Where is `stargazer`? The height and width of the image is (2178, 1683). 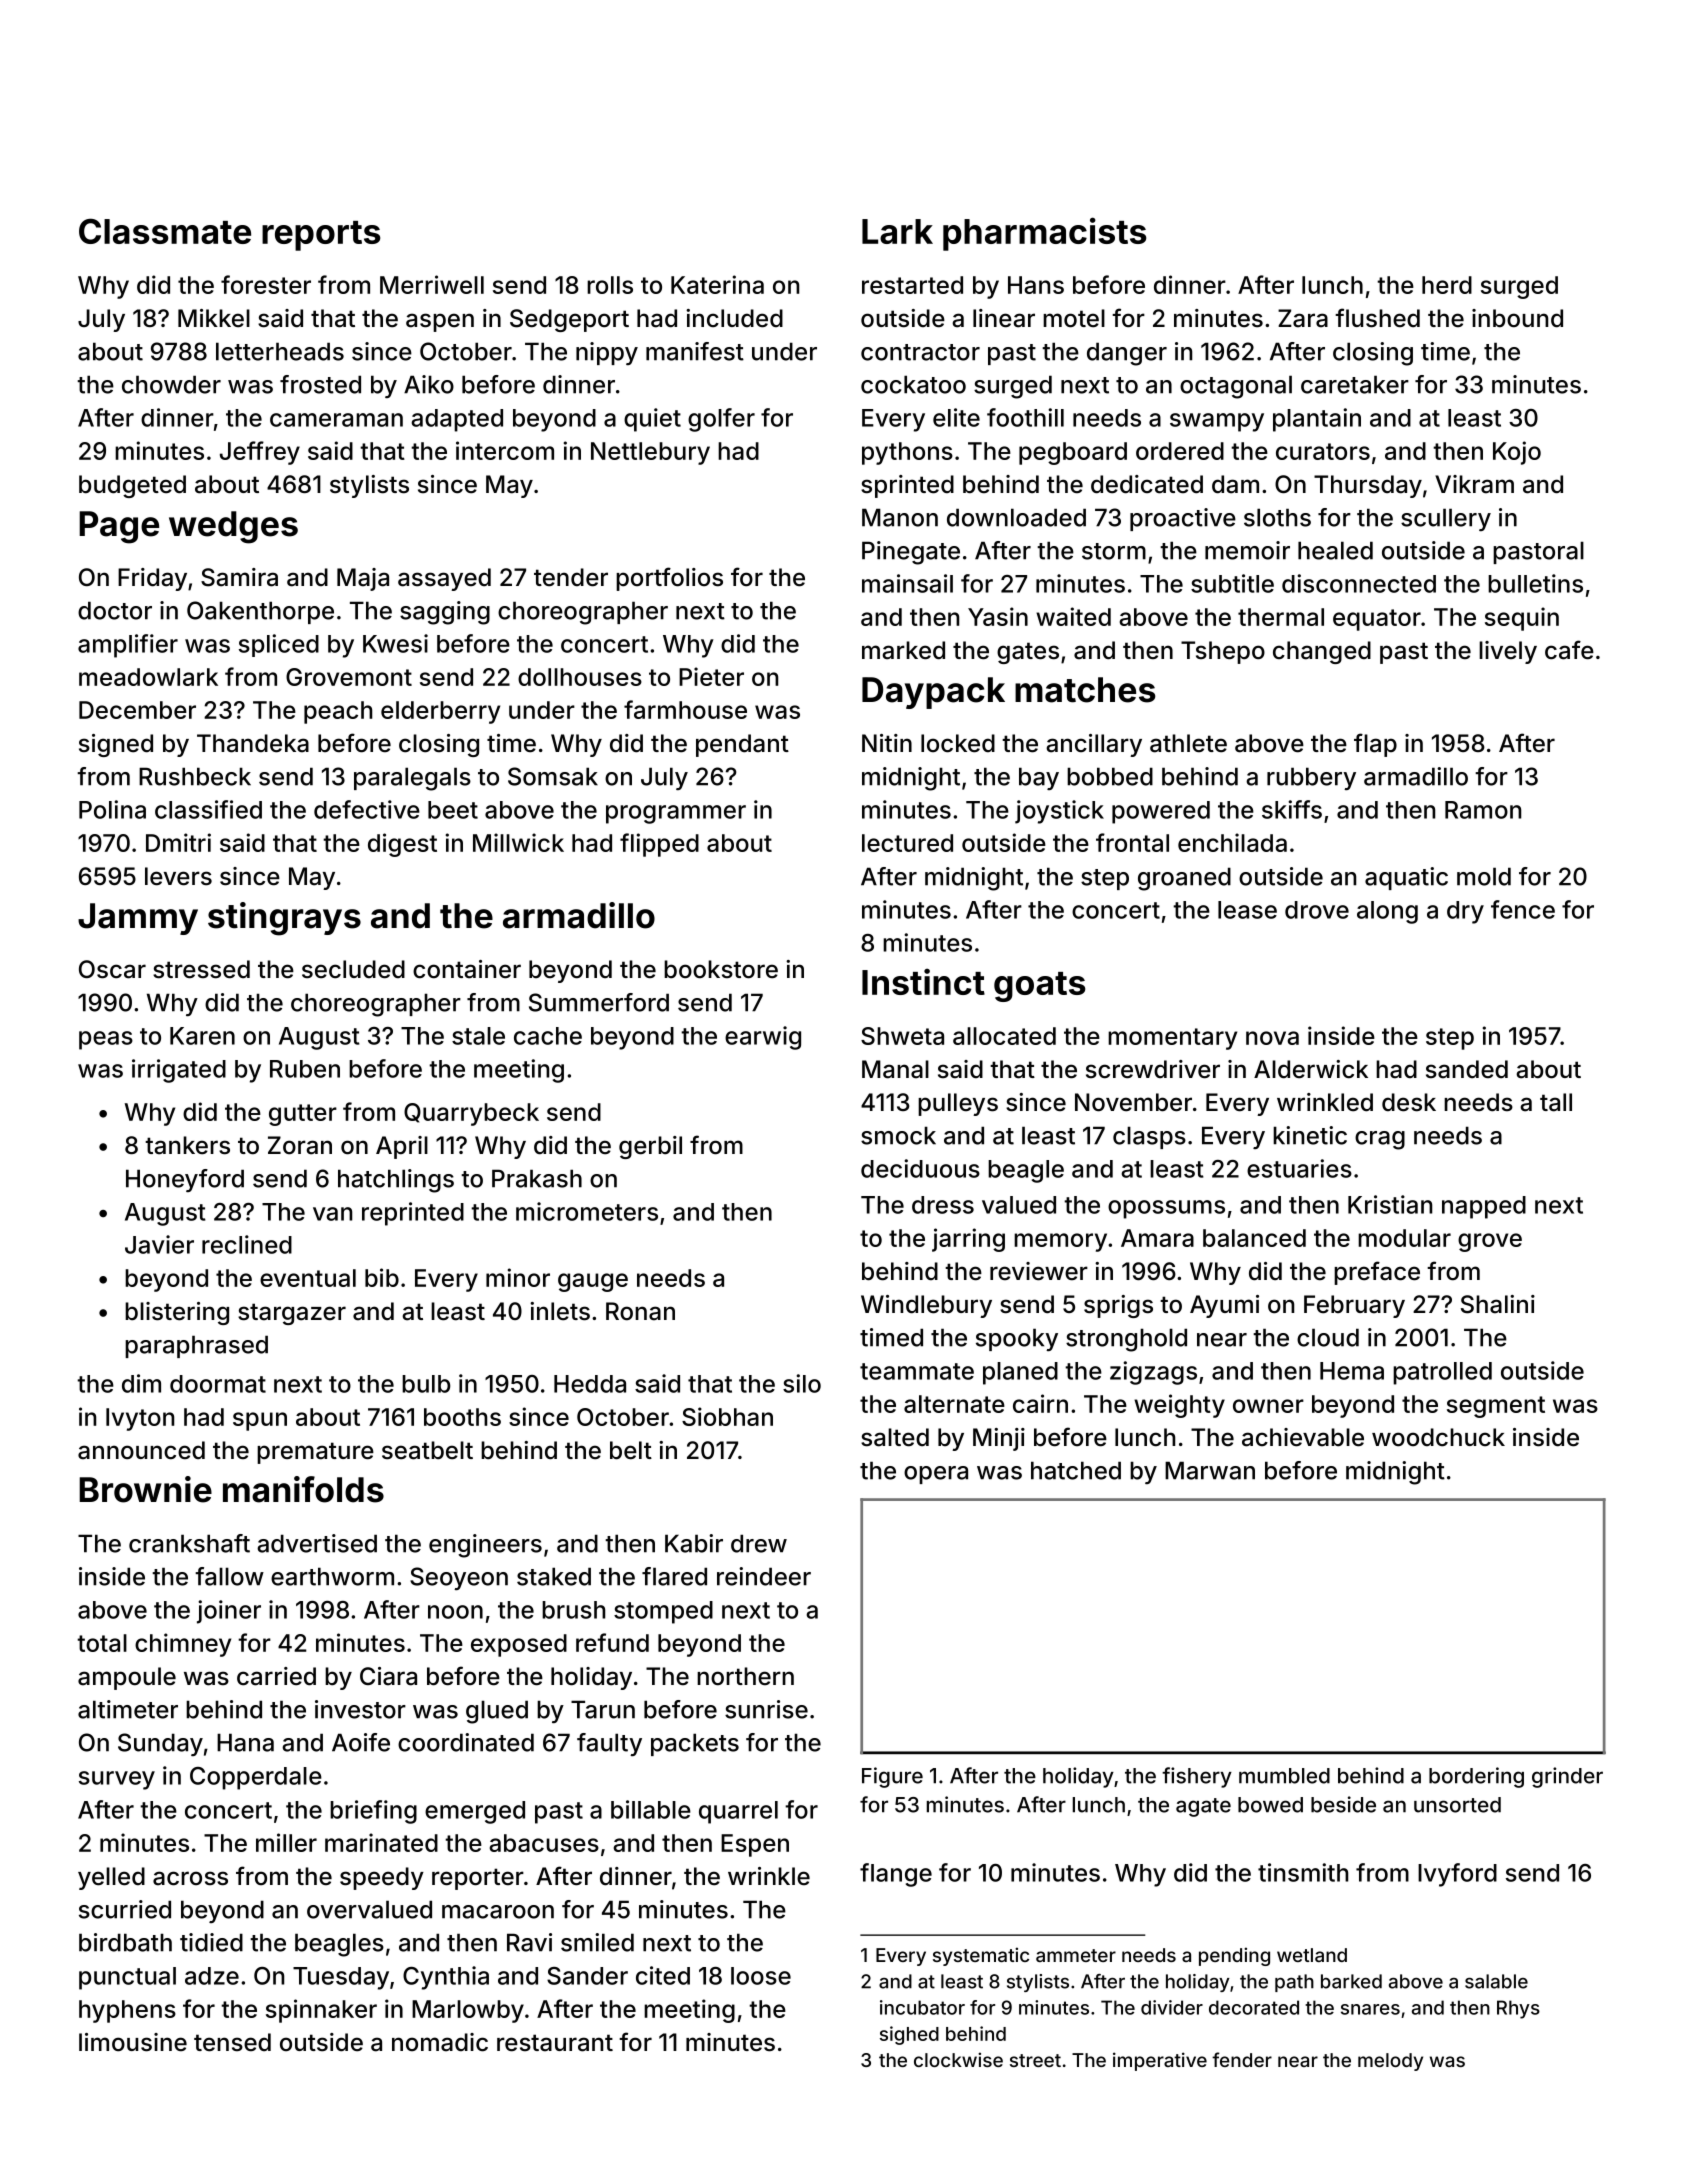
stargazer is located at coordinates (292, 1314).
